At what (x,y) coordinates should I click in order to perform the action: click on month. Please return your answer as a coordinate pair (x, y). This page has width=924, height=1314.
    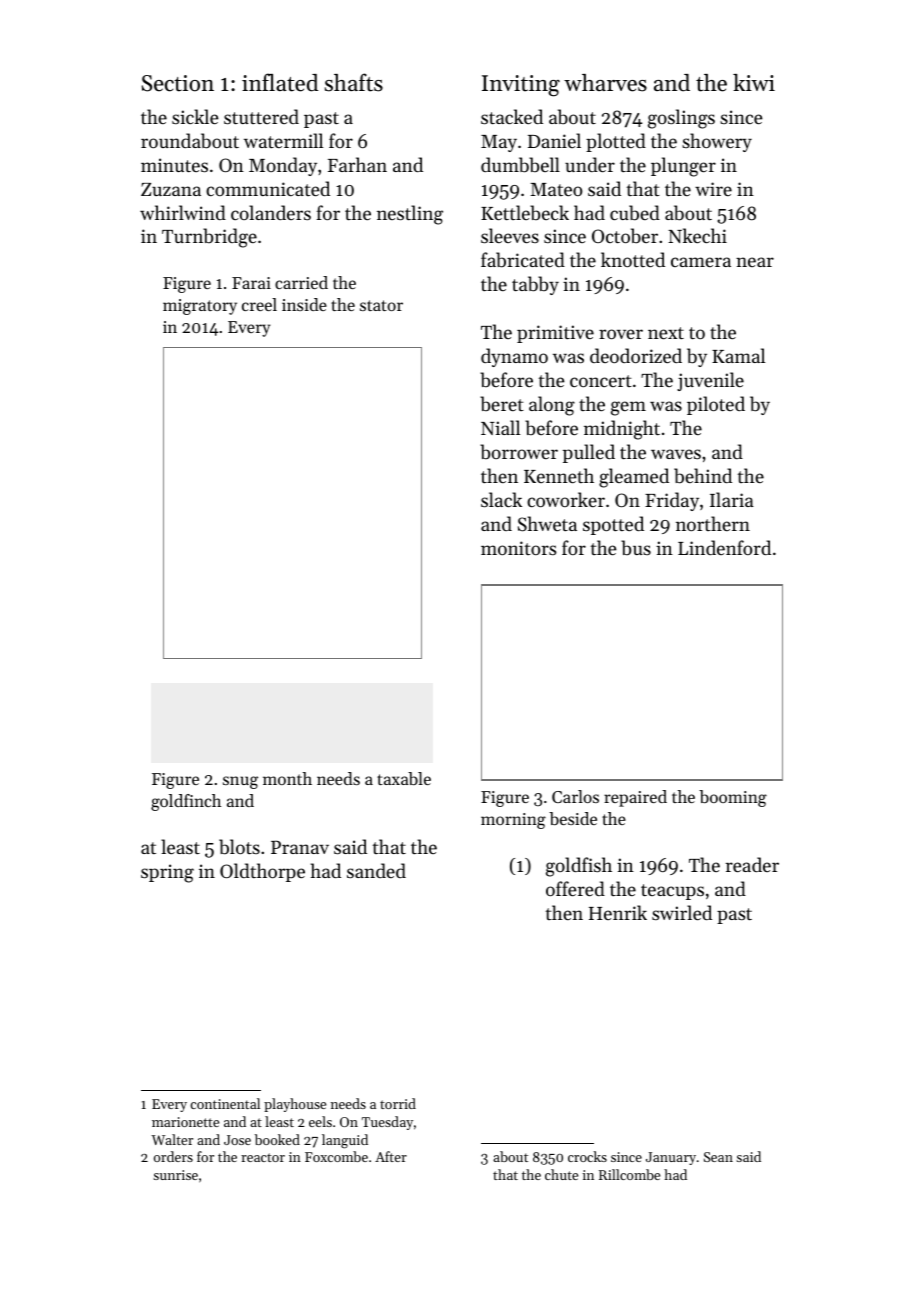
    Looking at the image, I should click on (287, 778).
